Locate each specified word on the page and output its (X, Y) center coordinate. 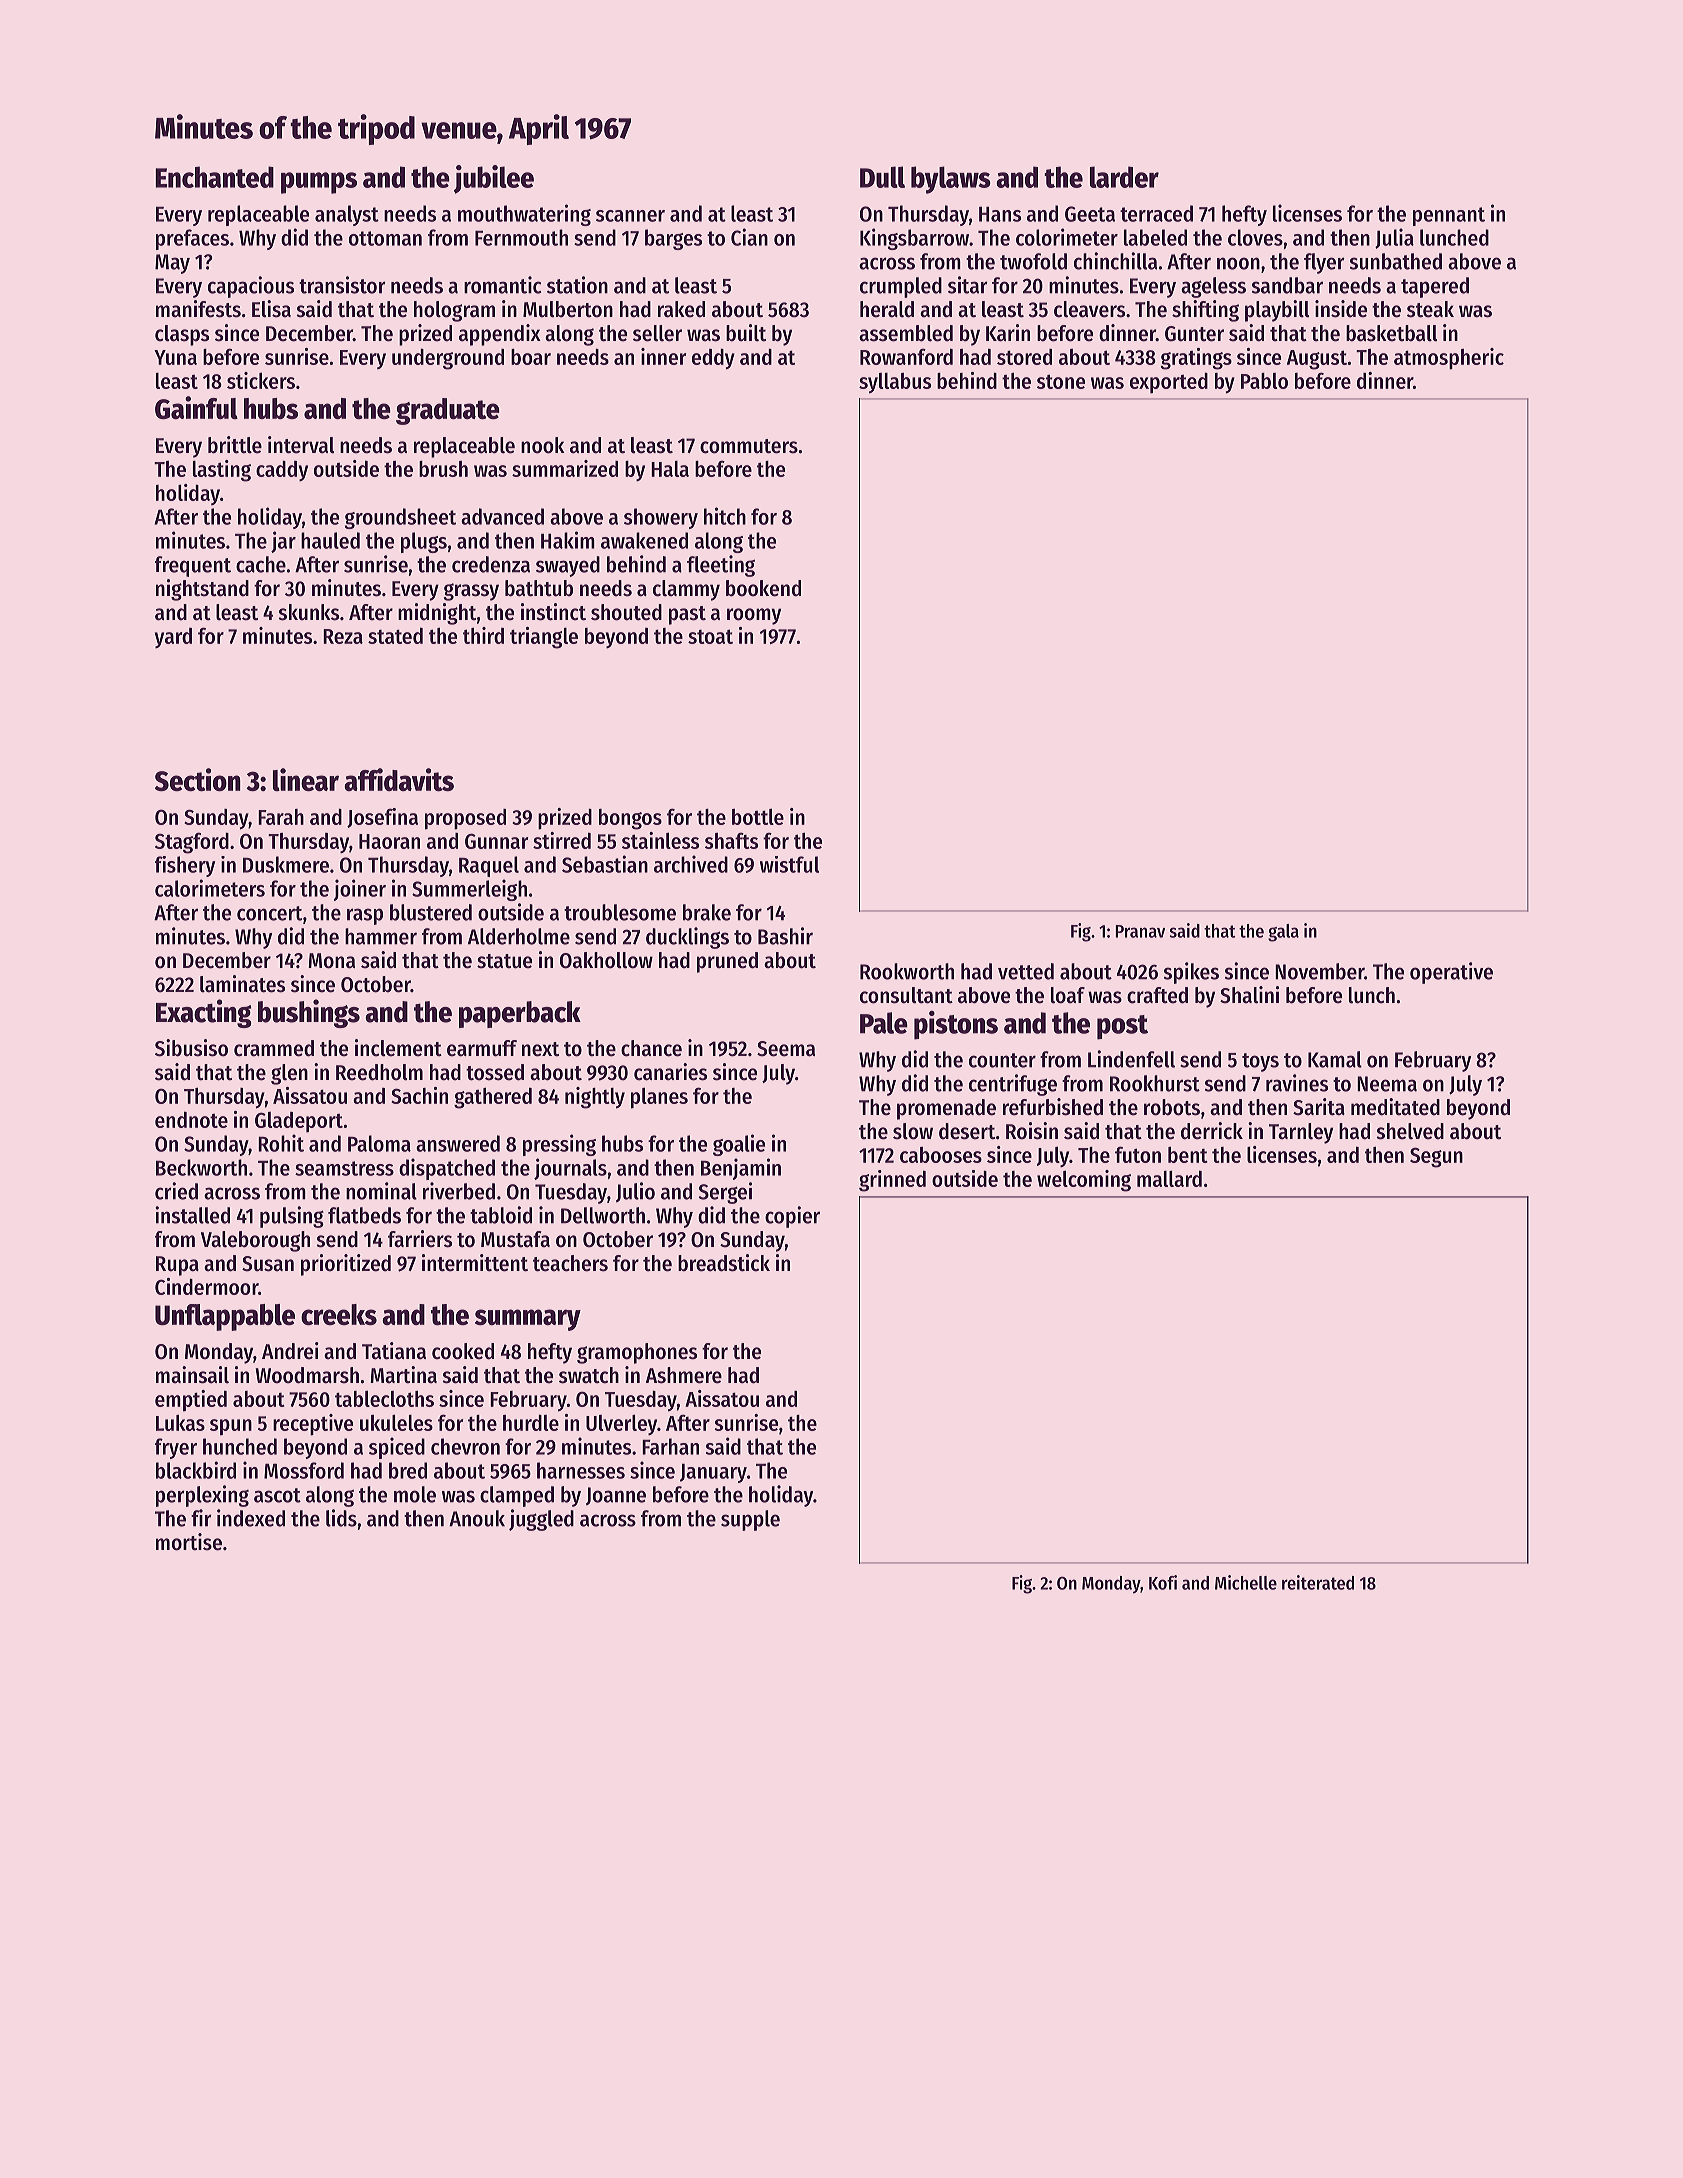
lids (341, 1518)
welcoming (1084, 1181)
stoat (710, 636)
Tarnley (1301, 1133)
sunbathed (1396, 261)
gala (1283, 933)
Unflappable (225, 1317)
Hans (1000, 214)
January (713, 1473)
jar (283, 542)
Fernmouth (521, 237)
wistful (789, 864)
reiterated (1318, 1582)
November (1319, 971)
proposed (465, 819)
